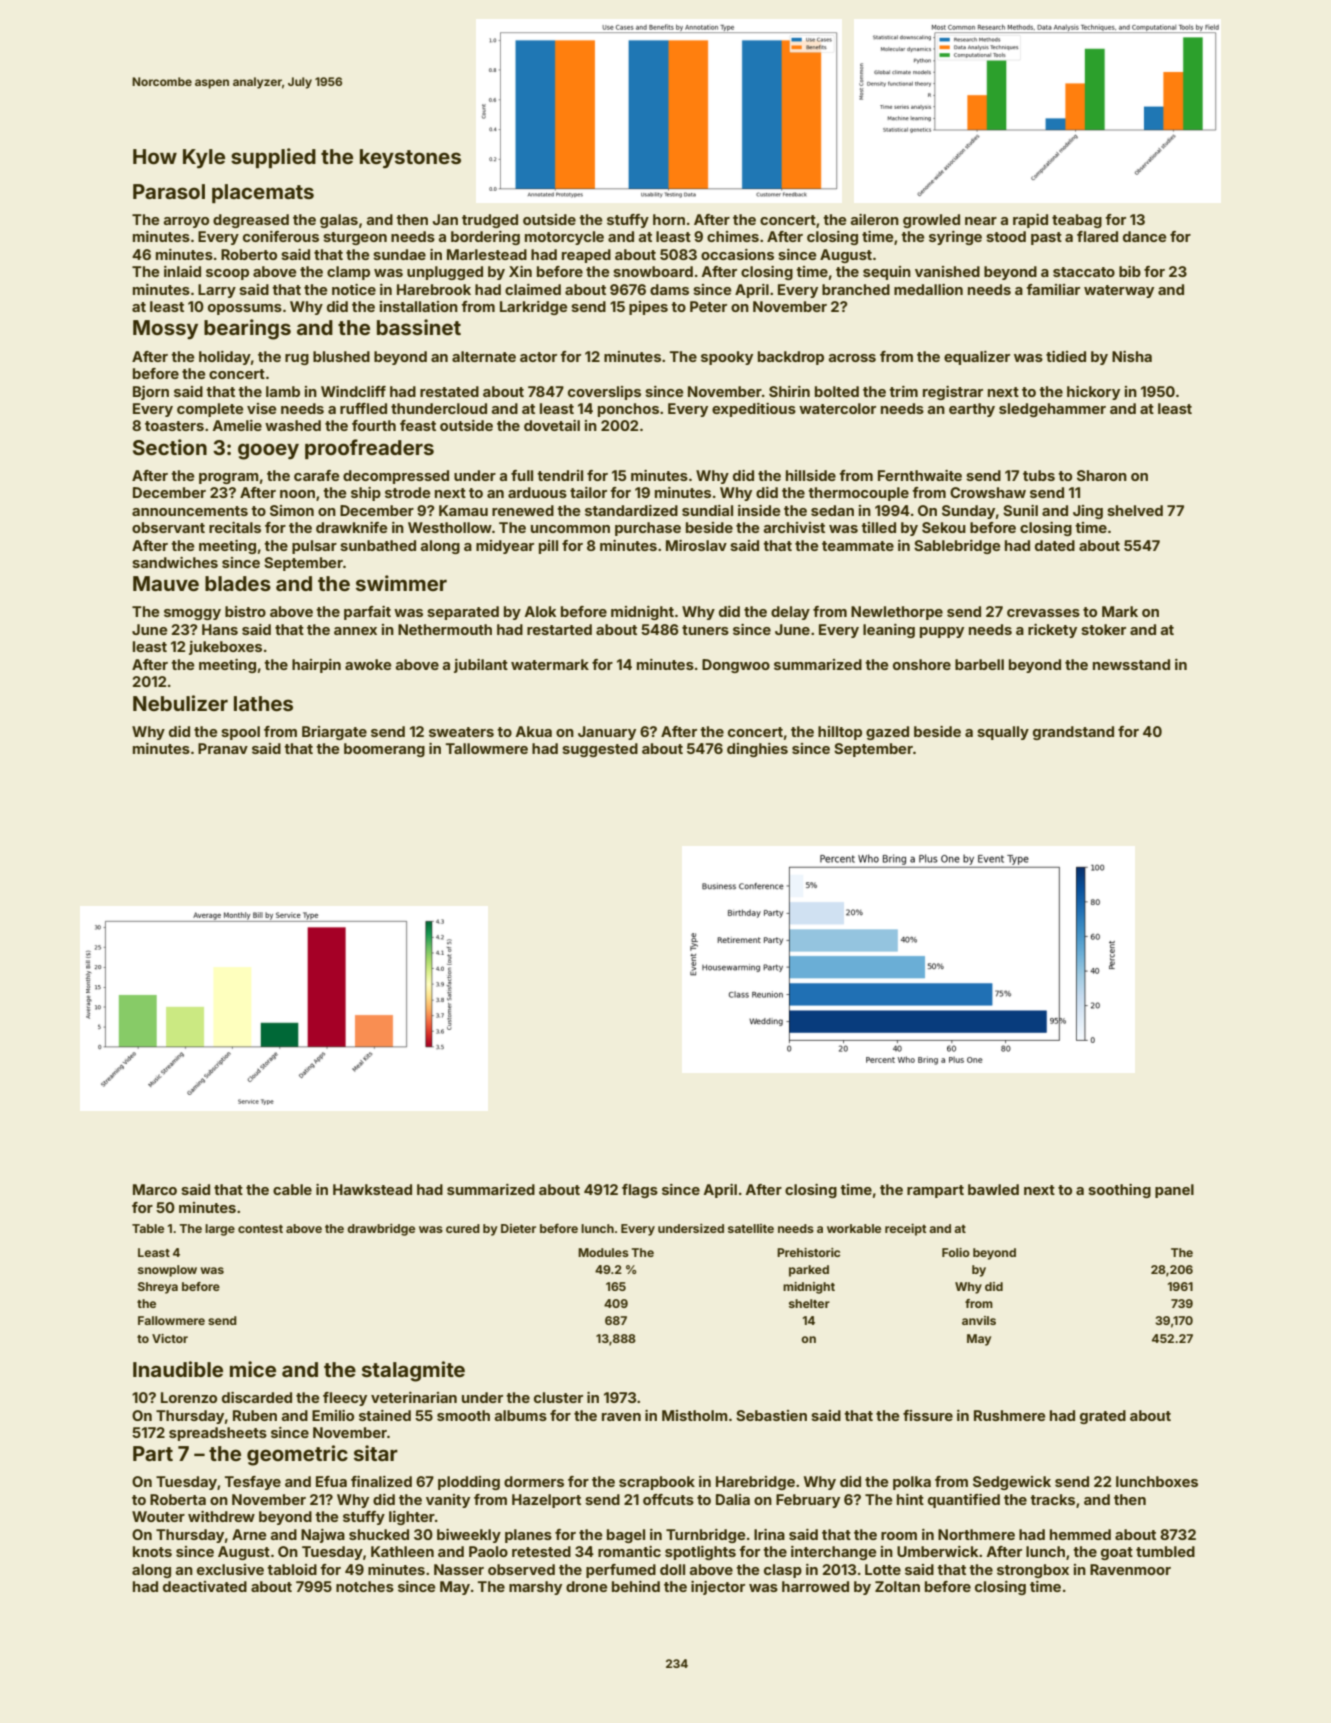 The image size is (1331, 1723). I want to click on flags, so click(640, 1191).
